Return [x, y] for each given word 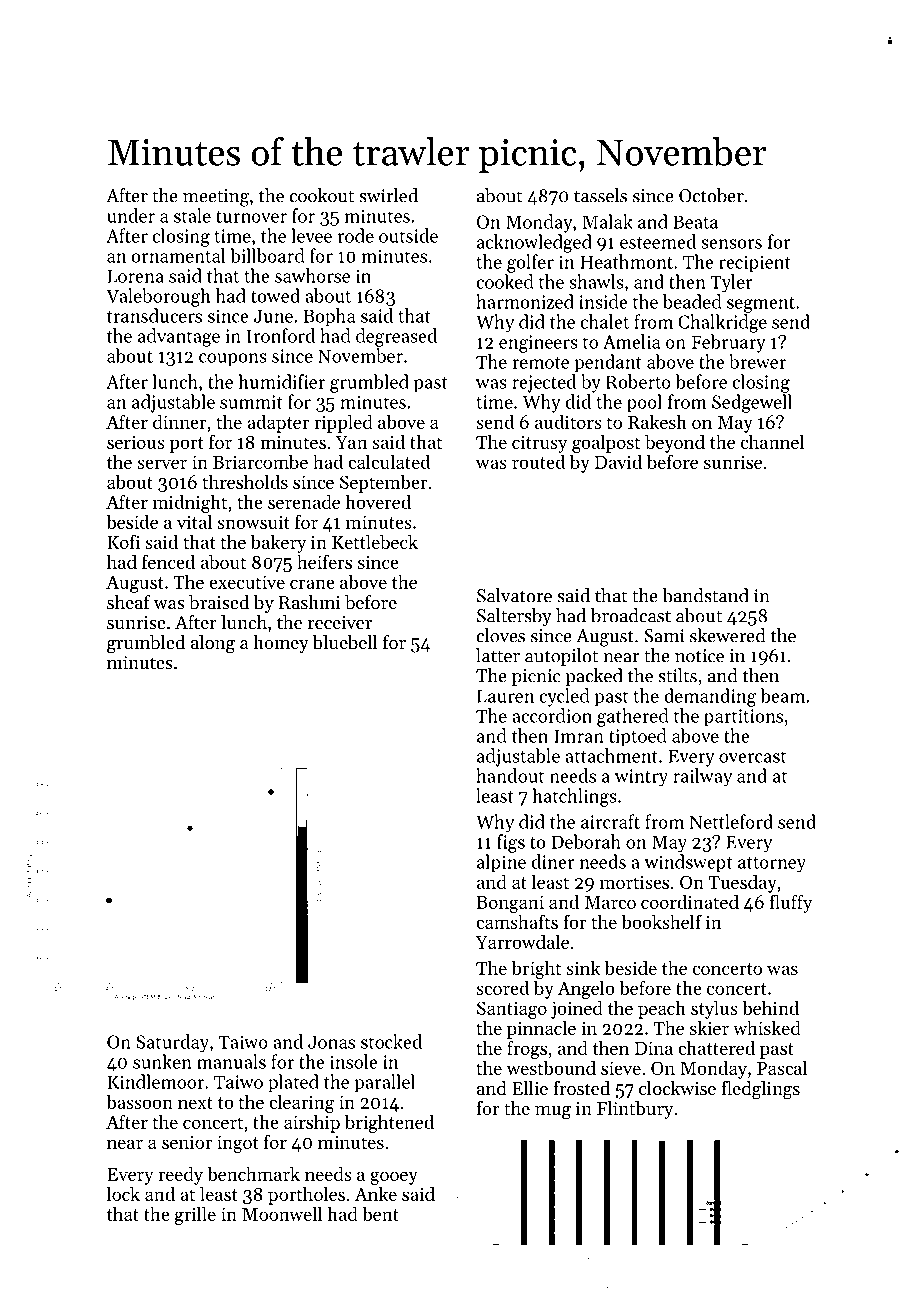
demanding [710, 697]
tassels [600, 195]
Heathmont [626, 261]
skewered [727, 635]
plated [293, 1083]
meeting [216, 198]
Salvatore [514, 595]
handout [510, 775]
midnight [190, 503]
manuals [231, 1061]
